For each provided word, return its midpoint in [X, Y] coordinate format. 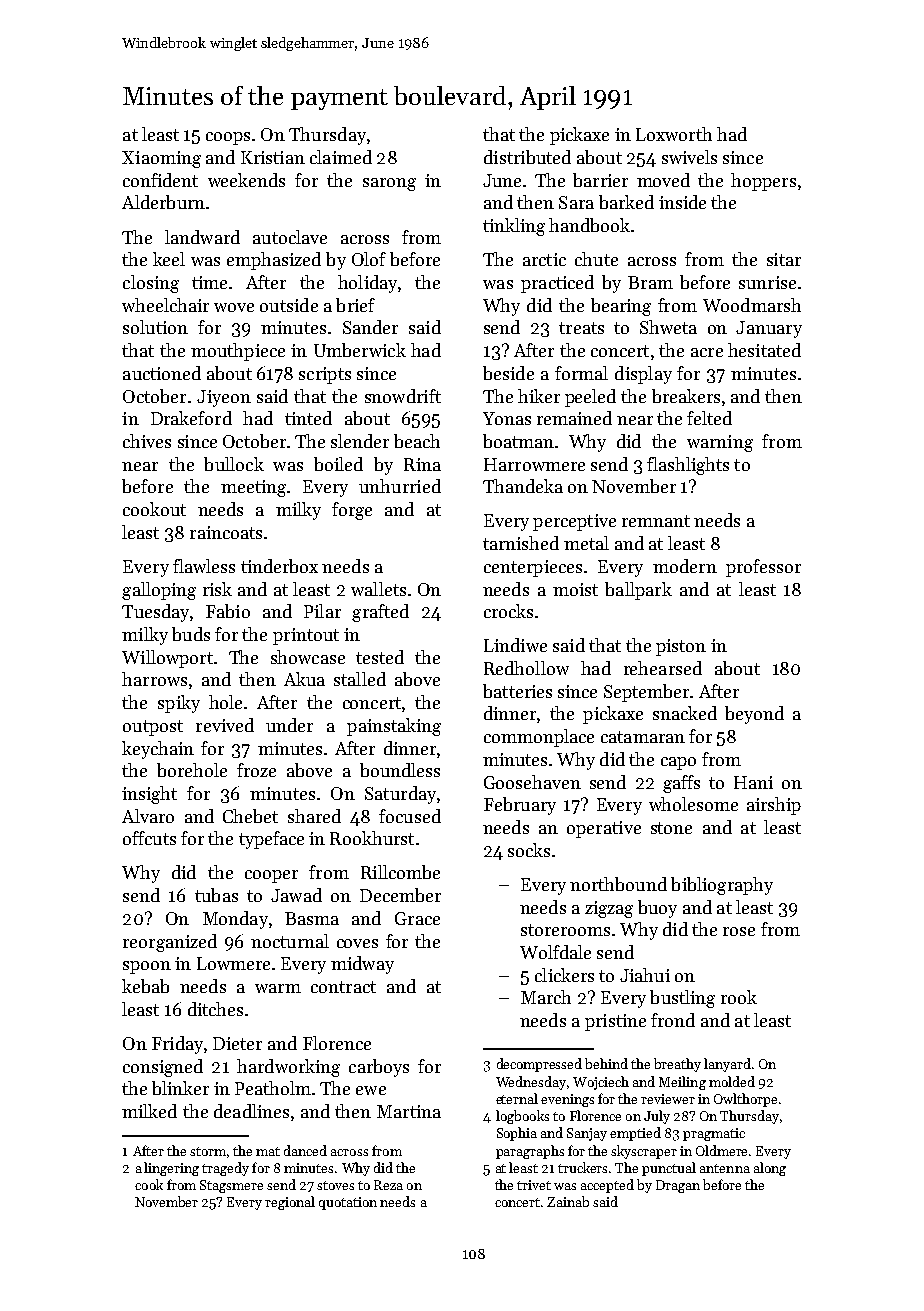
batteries [517, 691]
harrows [154, 679]
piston [681, 647]
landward [202, 237]
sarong [389, 184]
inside [682, 202]
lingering [171, 1169]
